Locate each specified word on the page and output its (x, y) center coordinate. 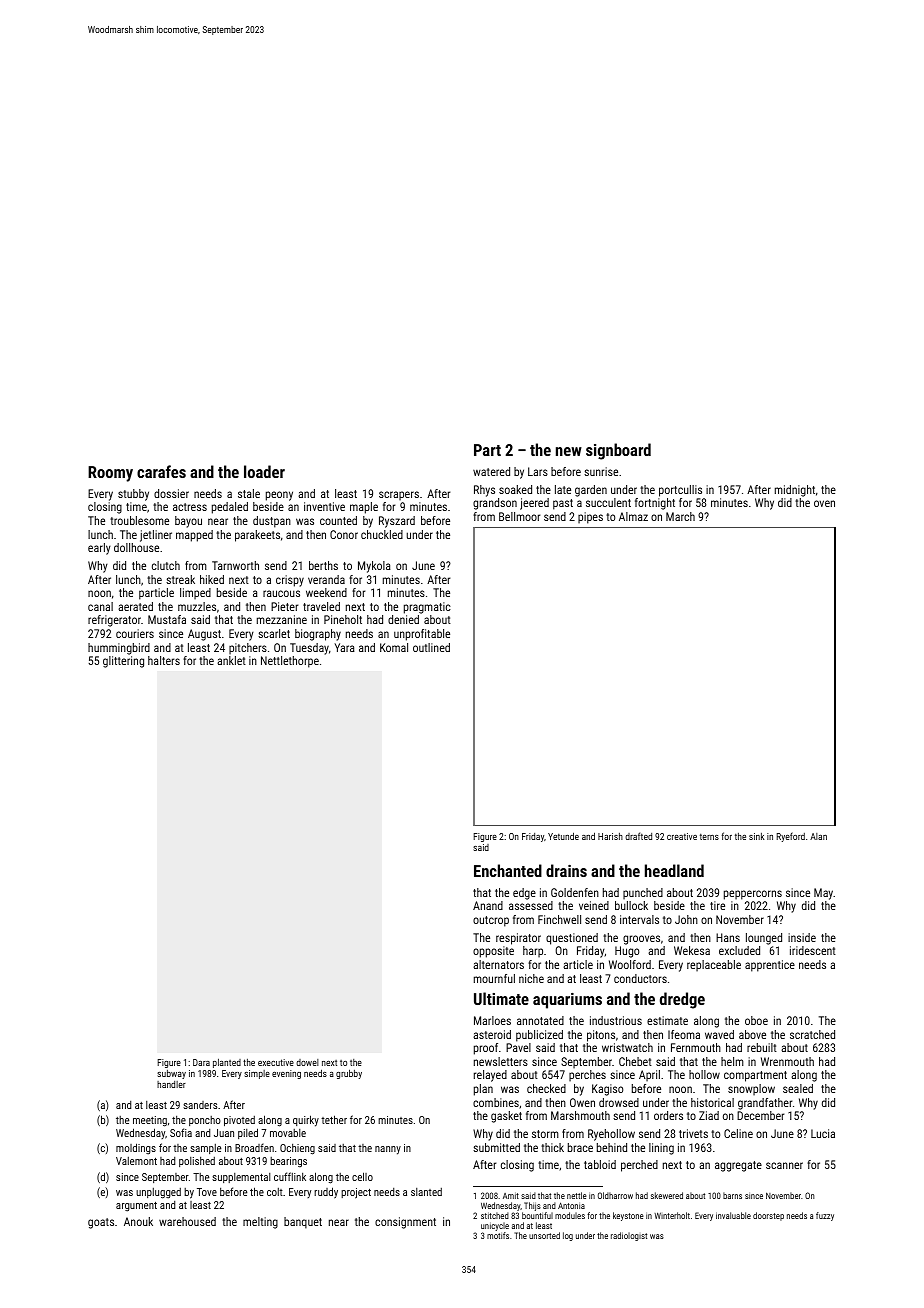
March (680, 516)
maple (364, 508)
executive (276, 1062)
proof (486, 1049)
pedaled (230, 508)
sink (757, 836)
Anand (488, 905)
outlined (431, 647)
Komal (394, 647)
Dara (201, 1062)
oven (824, 503)
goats (101, 1223)
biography (318, 635)
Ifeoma (684, 1034)
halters (164, 660)
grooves (641, 940)
